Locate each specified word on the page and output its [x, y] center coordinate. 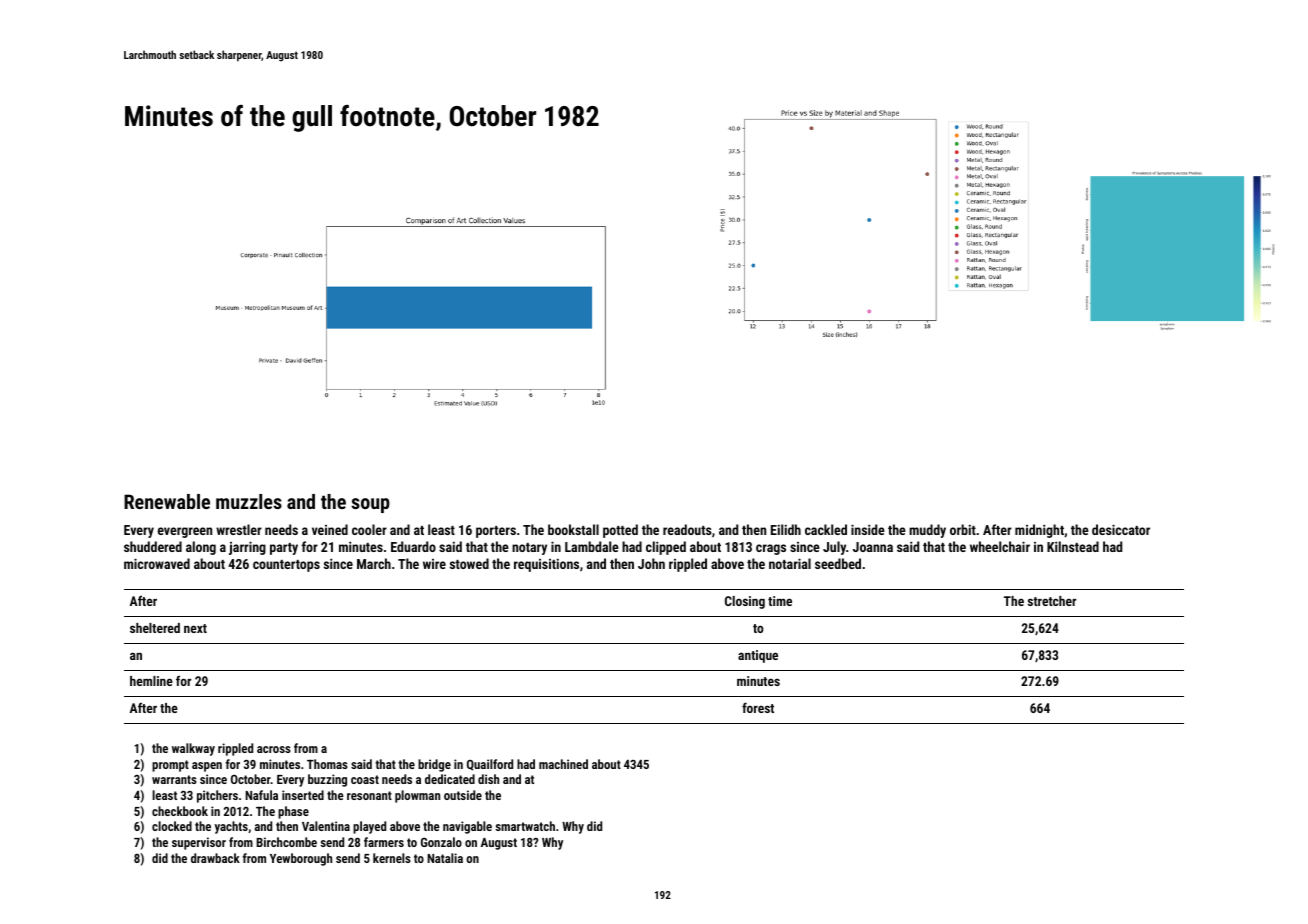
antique [758, 656]
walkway [193, 749]
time [780, 601]
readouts [687, 529]
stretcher [1052, 601]
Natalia [445, 858]
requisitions [546, 565]
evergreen [185, 532]
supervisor [199, 843]
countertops [286, 566]
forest [758, 707]
